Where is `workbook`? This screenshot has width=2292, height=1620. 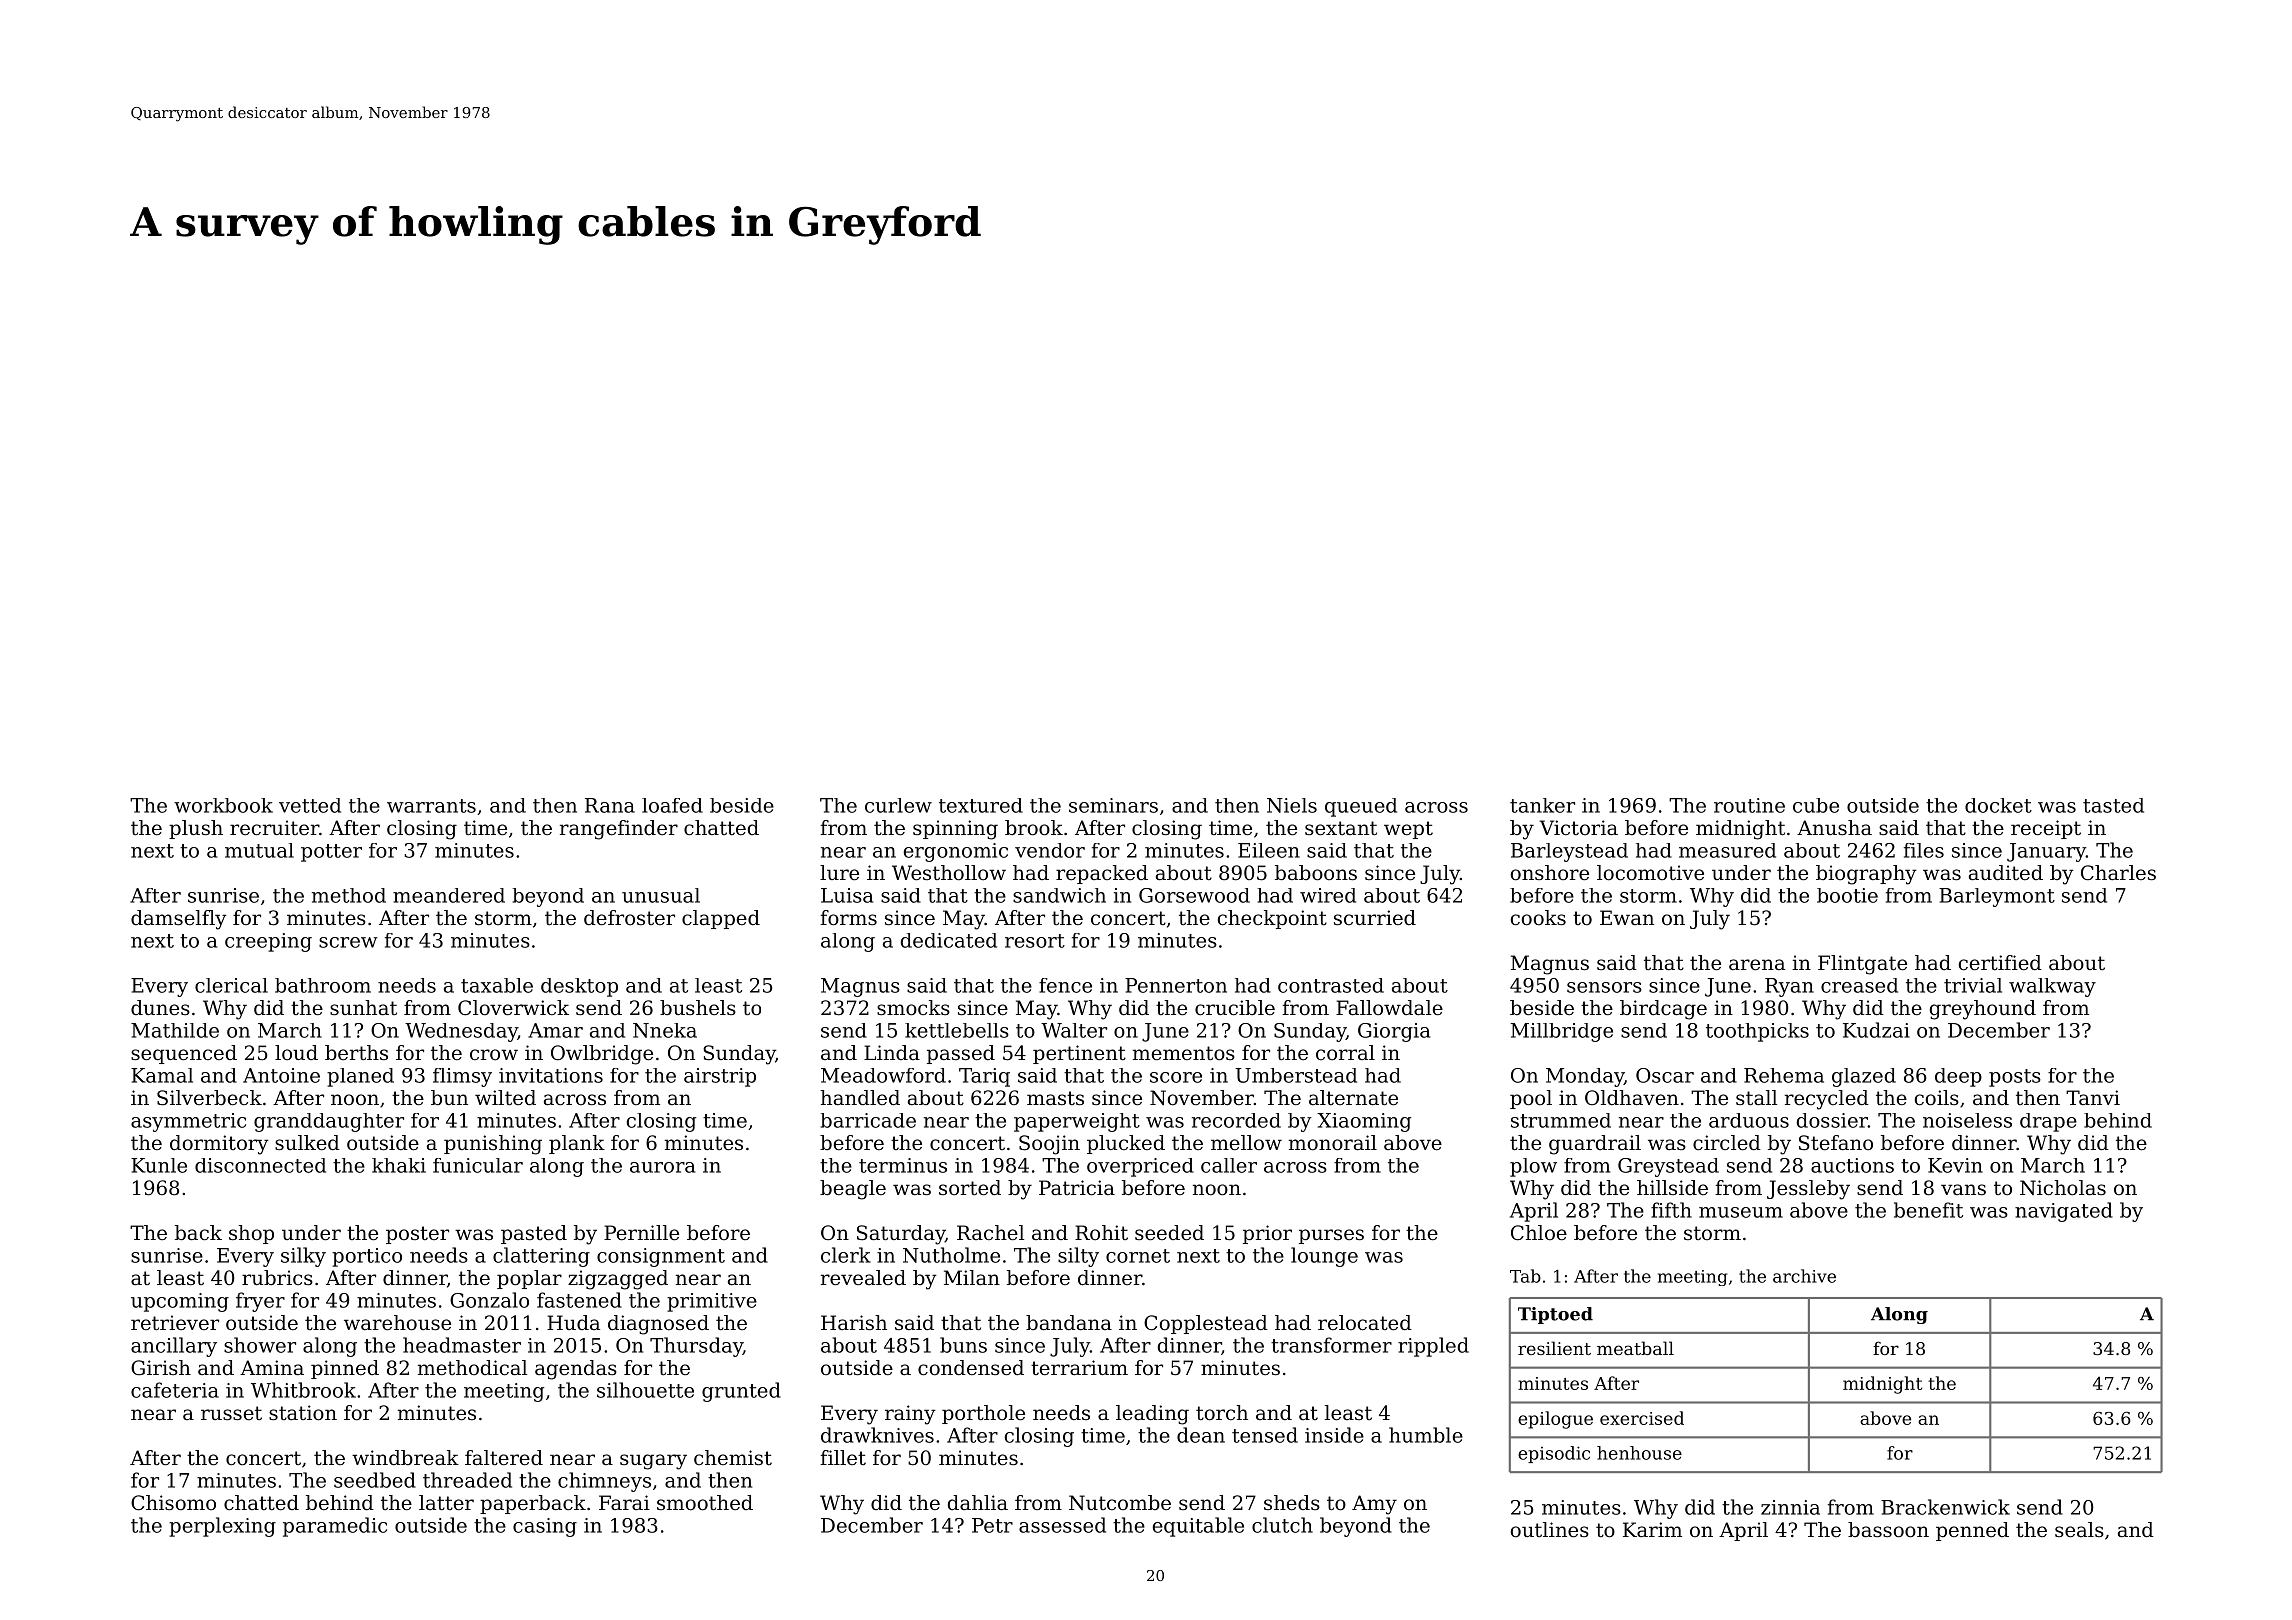 workbook is located at coordinates (223, 805).
